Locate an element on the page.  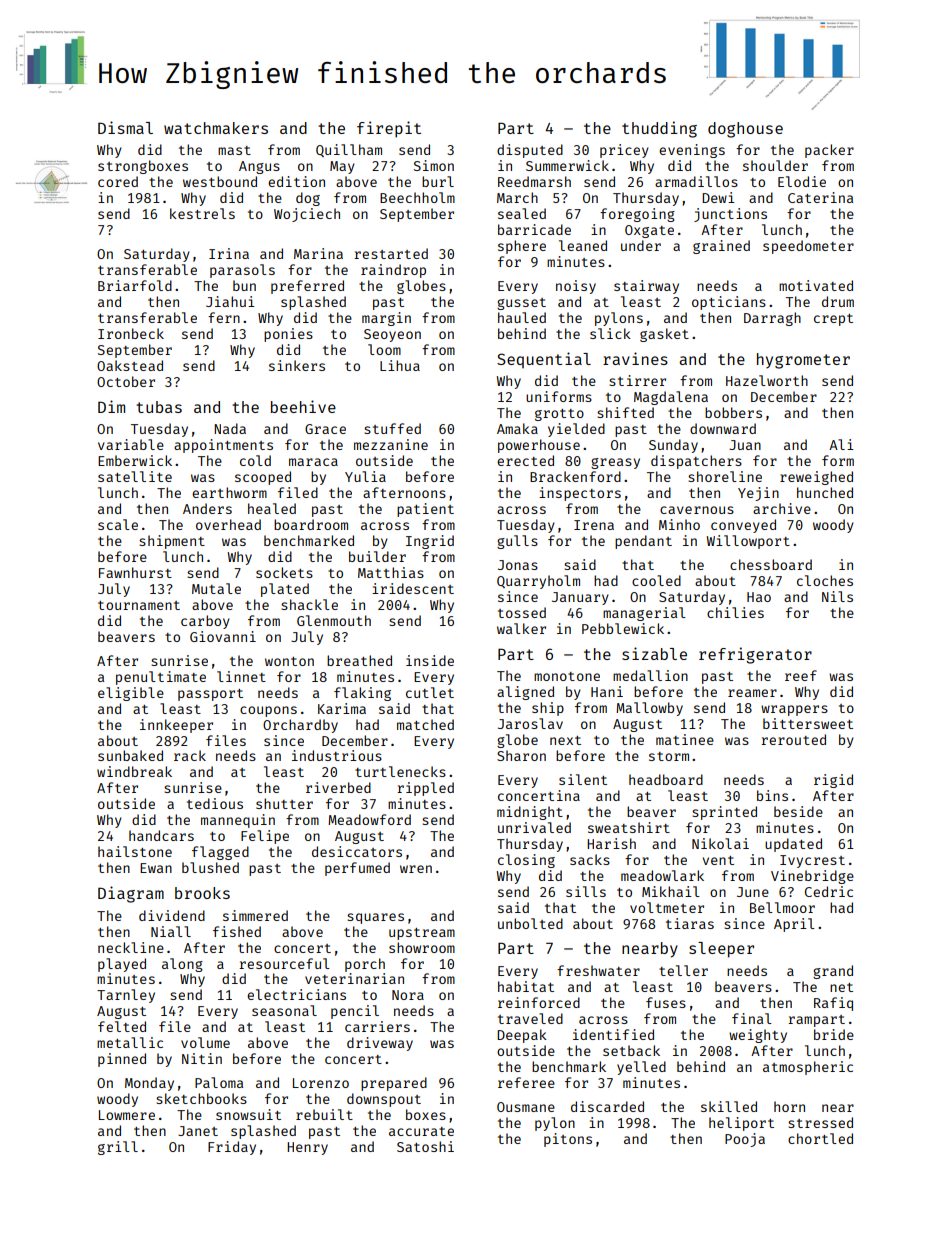
evenings is located at coordinates (692, 151).
